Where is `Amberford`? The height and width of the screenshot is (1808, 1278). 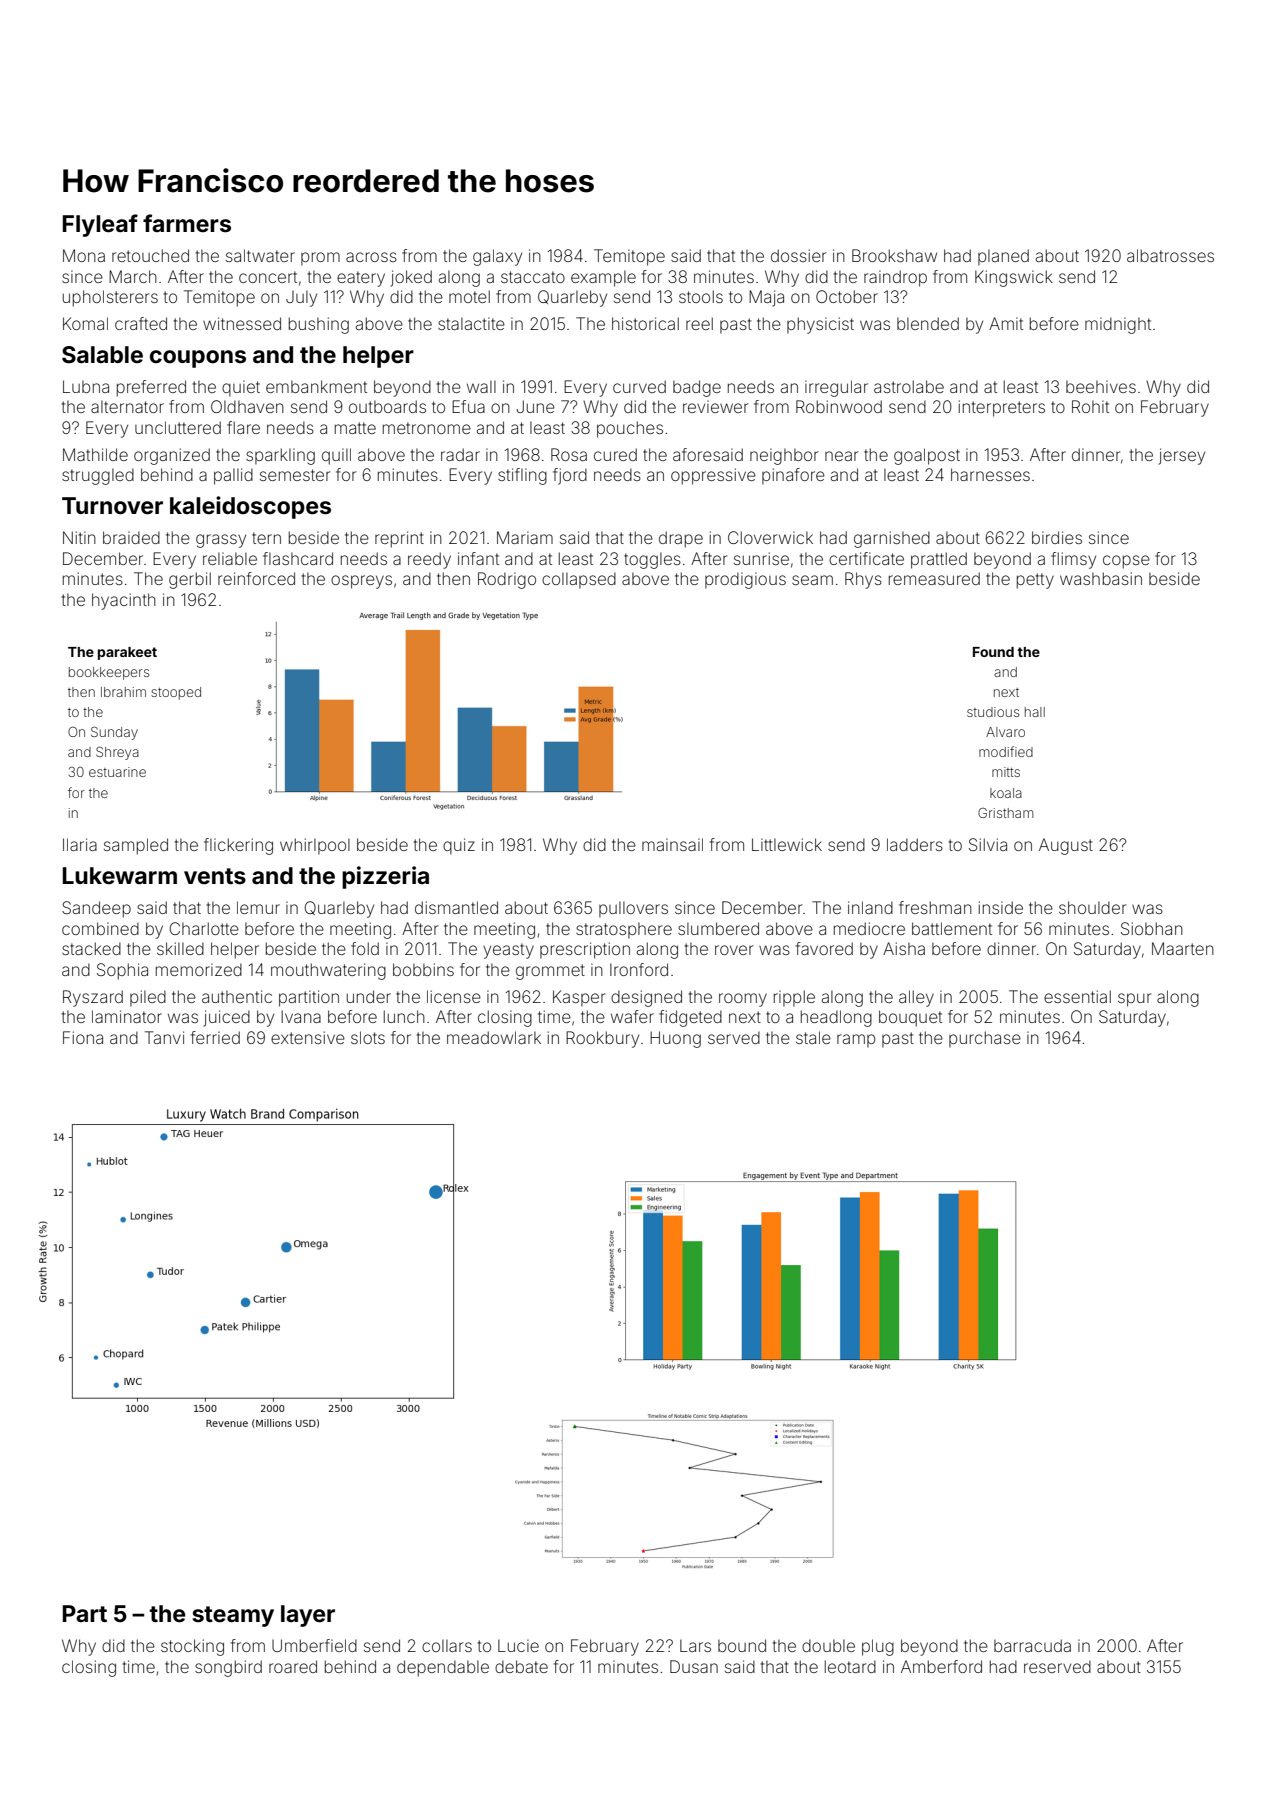
Amberford is located at coordinates (941, 1666).
